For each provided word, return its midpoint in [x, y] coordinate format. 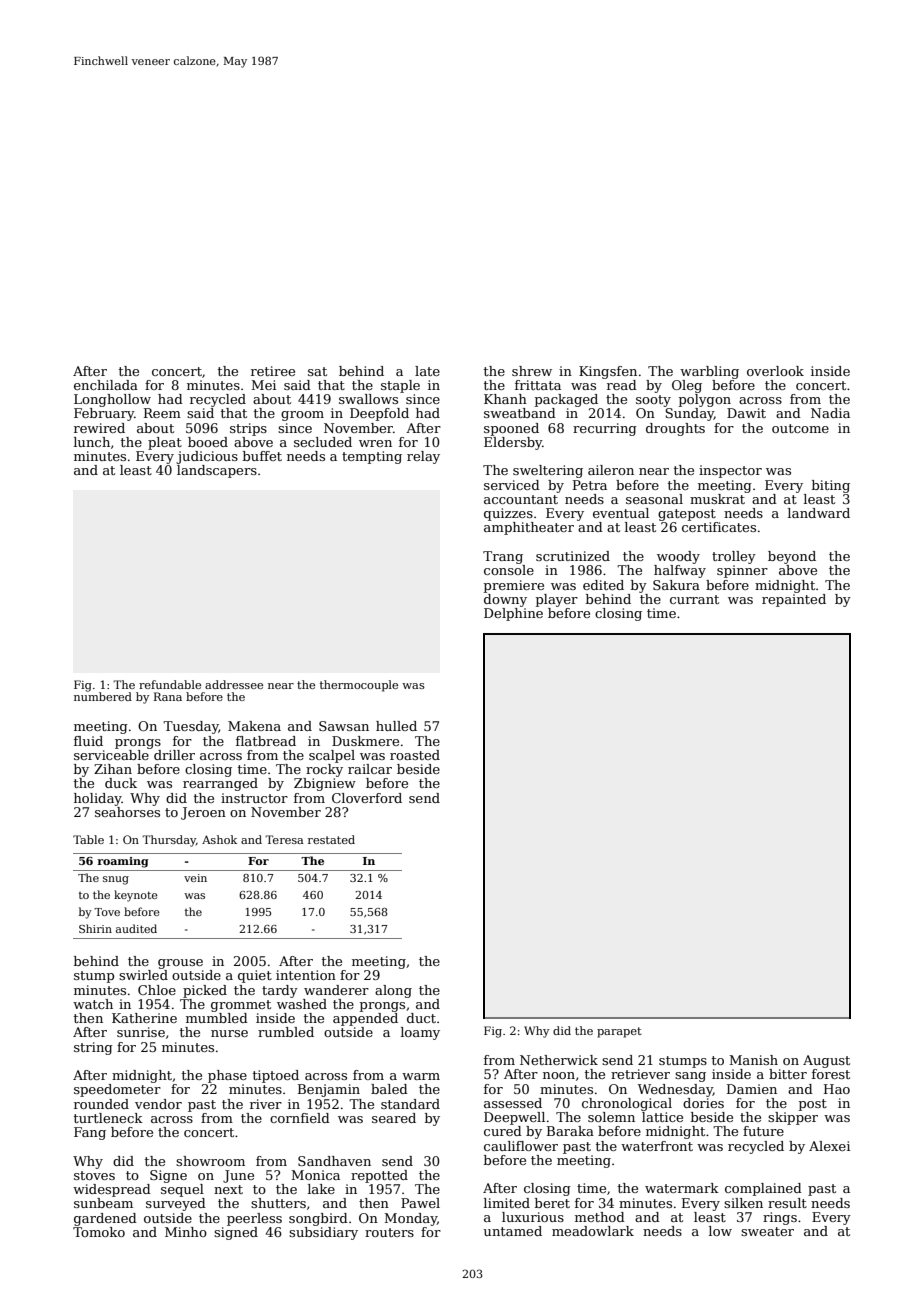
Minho [186, 1232]
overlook [775, 371]
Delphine [513, 614]
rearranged [220, 784]
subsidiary [323, 1233]
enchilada [106, 385]
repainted [794, 600]
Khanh [505, 399]
